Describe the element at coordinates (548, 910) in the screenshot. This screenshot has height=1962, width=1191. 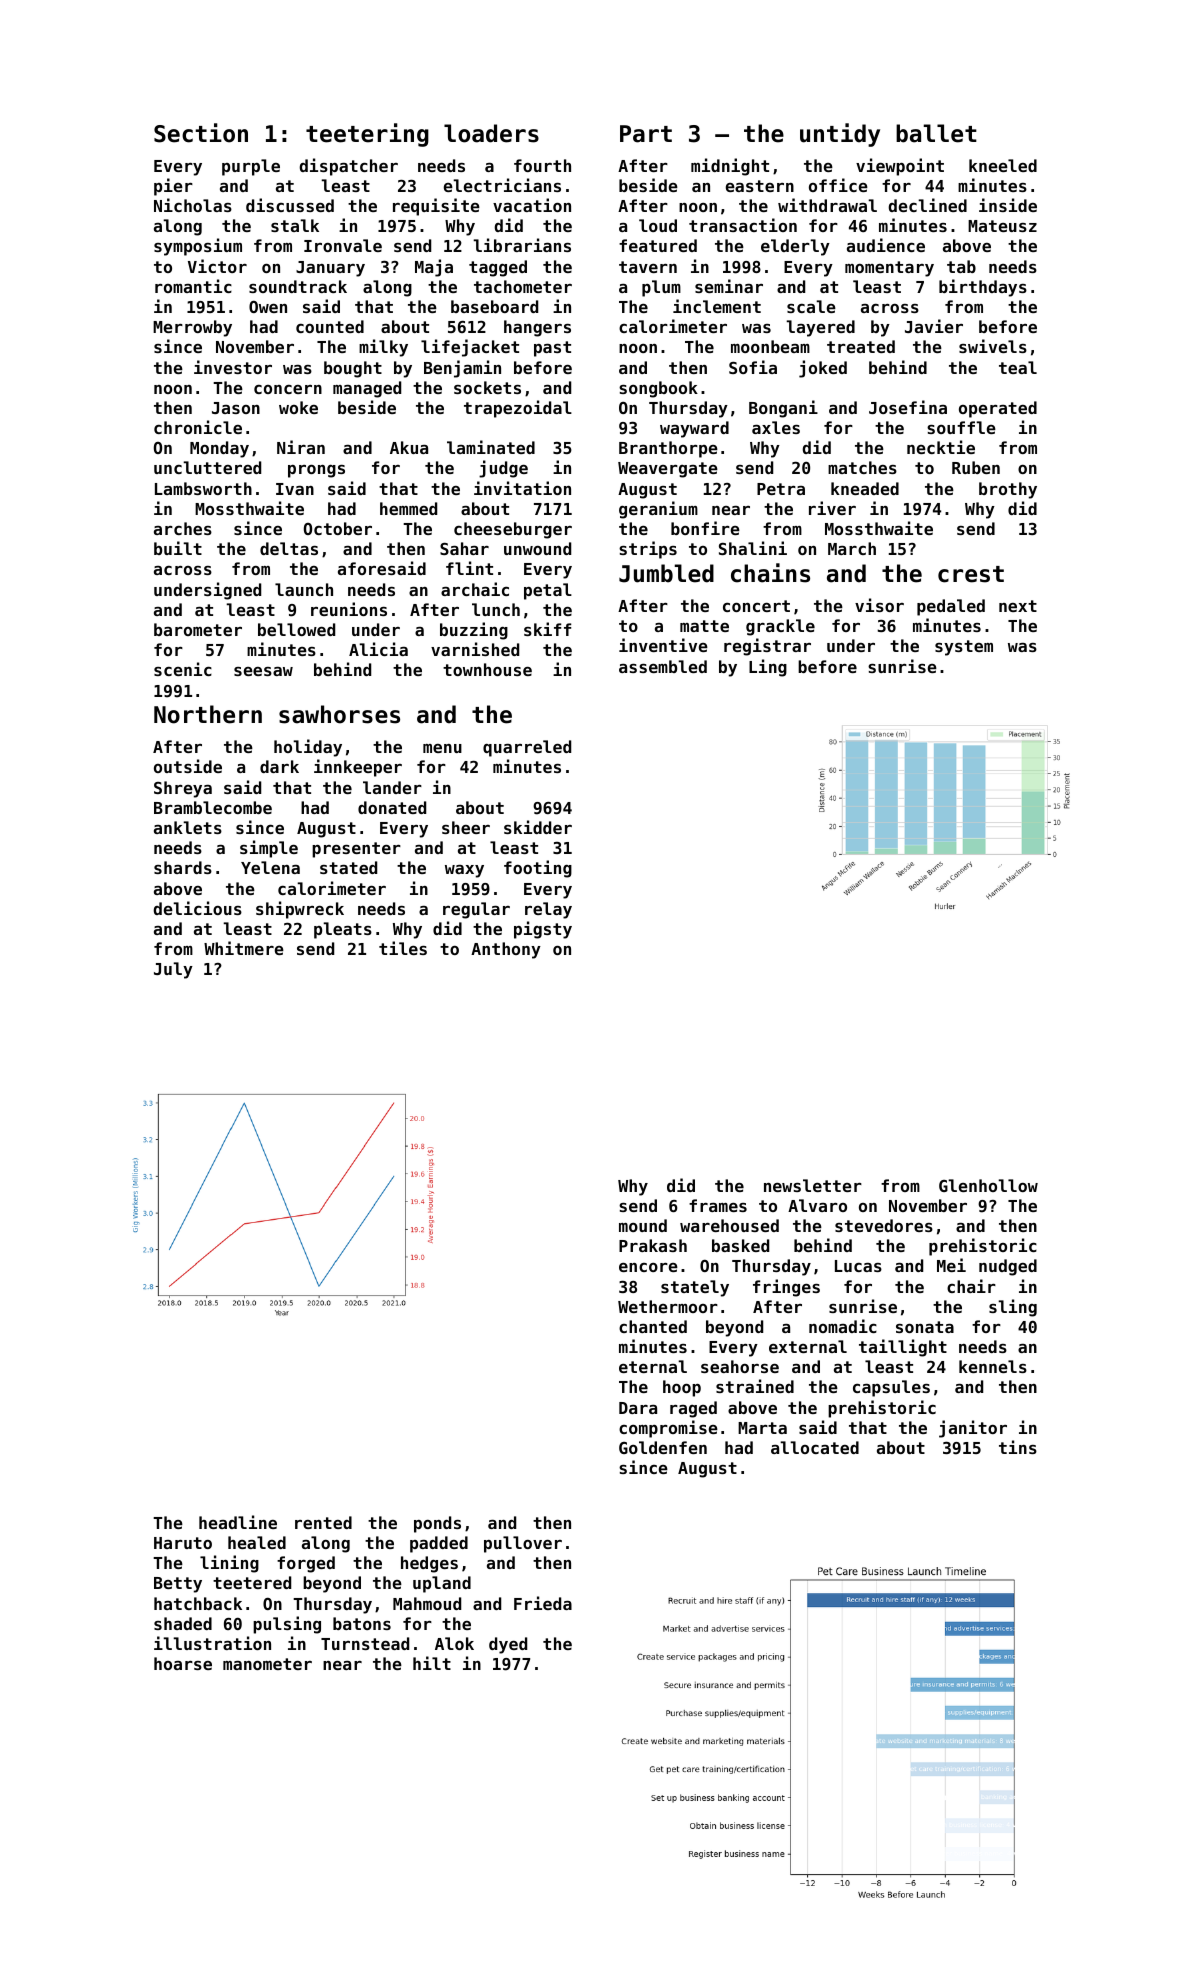
I see `relay` at that location.
